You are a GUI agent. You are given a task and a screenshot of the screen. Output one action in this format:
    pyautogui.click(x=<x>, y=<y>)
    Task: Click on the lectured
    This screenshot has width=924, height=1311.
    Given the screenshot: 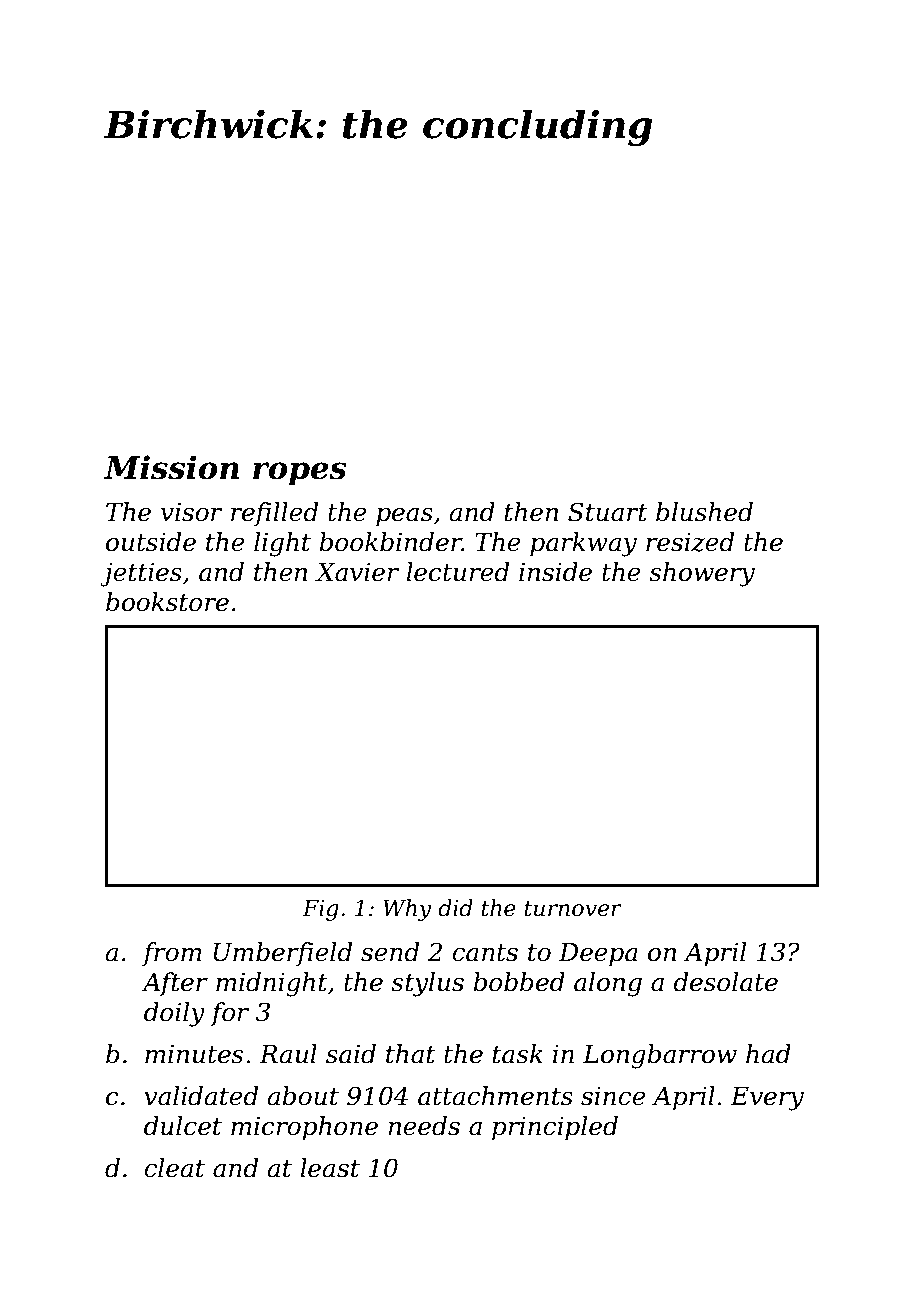 What is the action you would take?
    pyautogui.click(x=457, y=572)
